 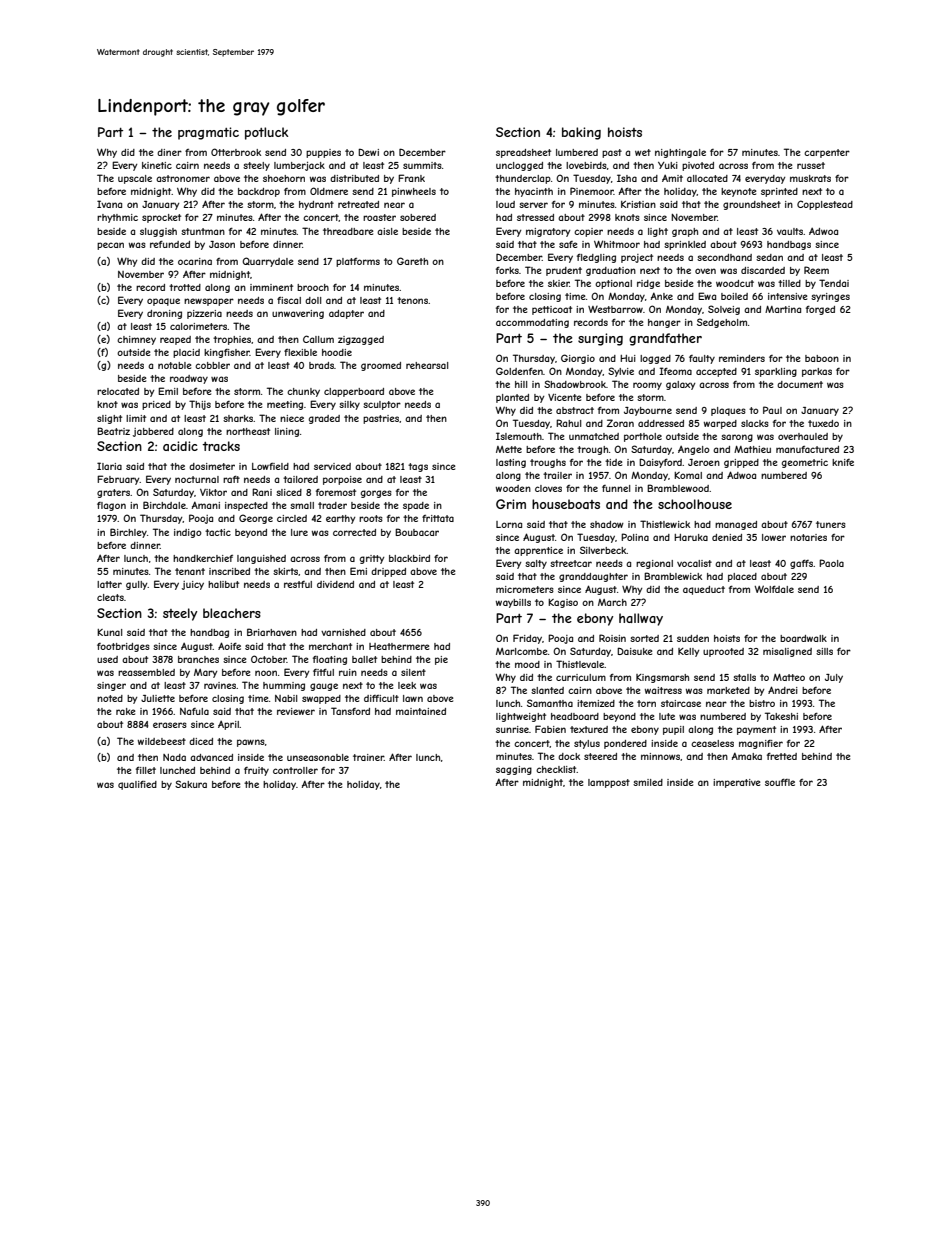 What do you see at coordinates (525, 589) in the page?
I see `micrometers` at bounding box center [525, 589].
